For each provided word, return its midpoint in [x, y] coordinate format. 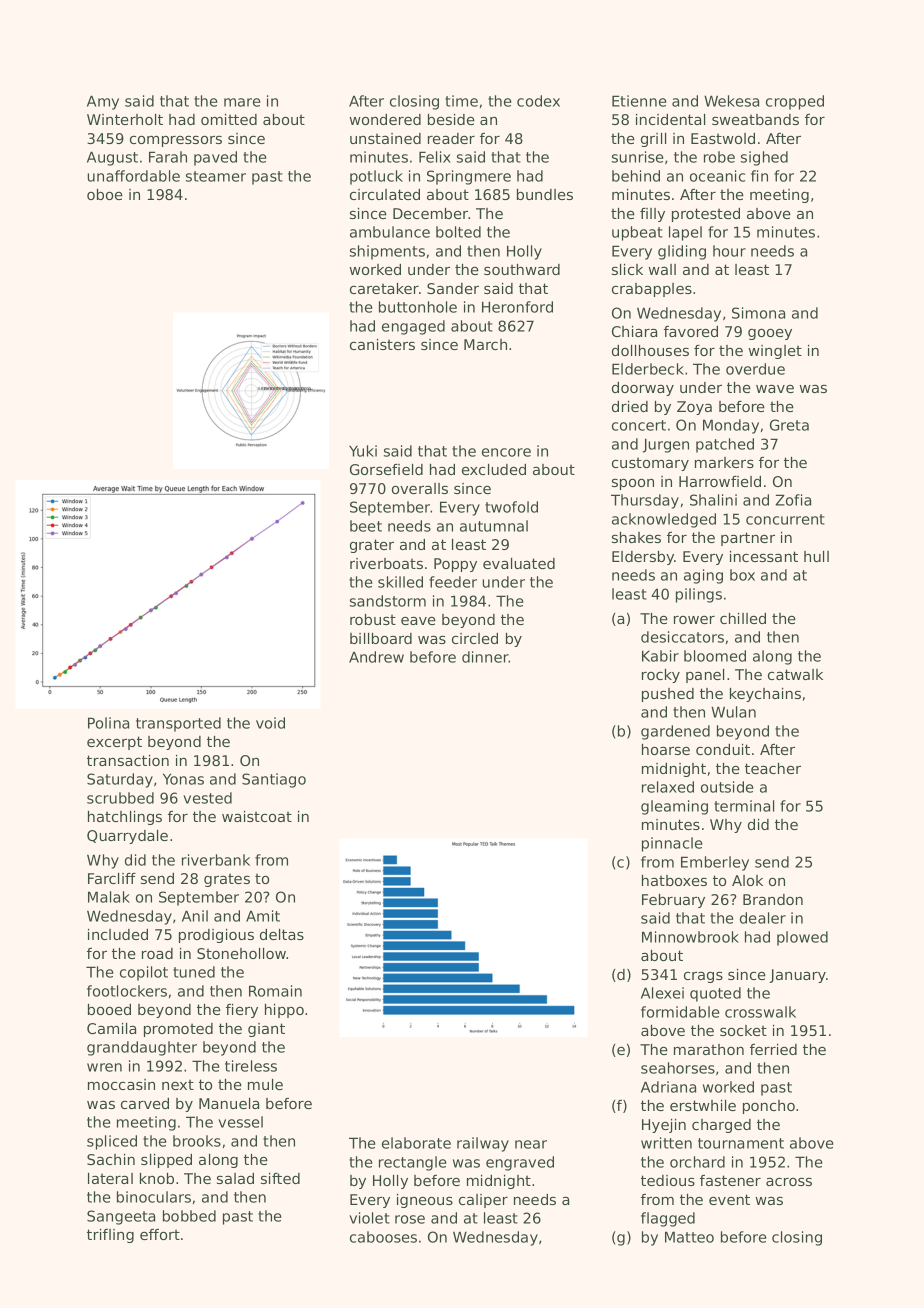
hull [816, 556]
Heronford [517, 307]
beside [451, 119]
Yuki [363, 451]
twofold [511, 507]
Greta [789, 425]
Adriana [668, 1087]
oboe [105, 194]
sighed [764, 158]
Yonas [183, 779]
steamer [216, 176]
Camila [111, 1028]
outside [727, 787]
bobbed [189, 1216]
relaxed [668, 787]
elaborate [416, 1143]
